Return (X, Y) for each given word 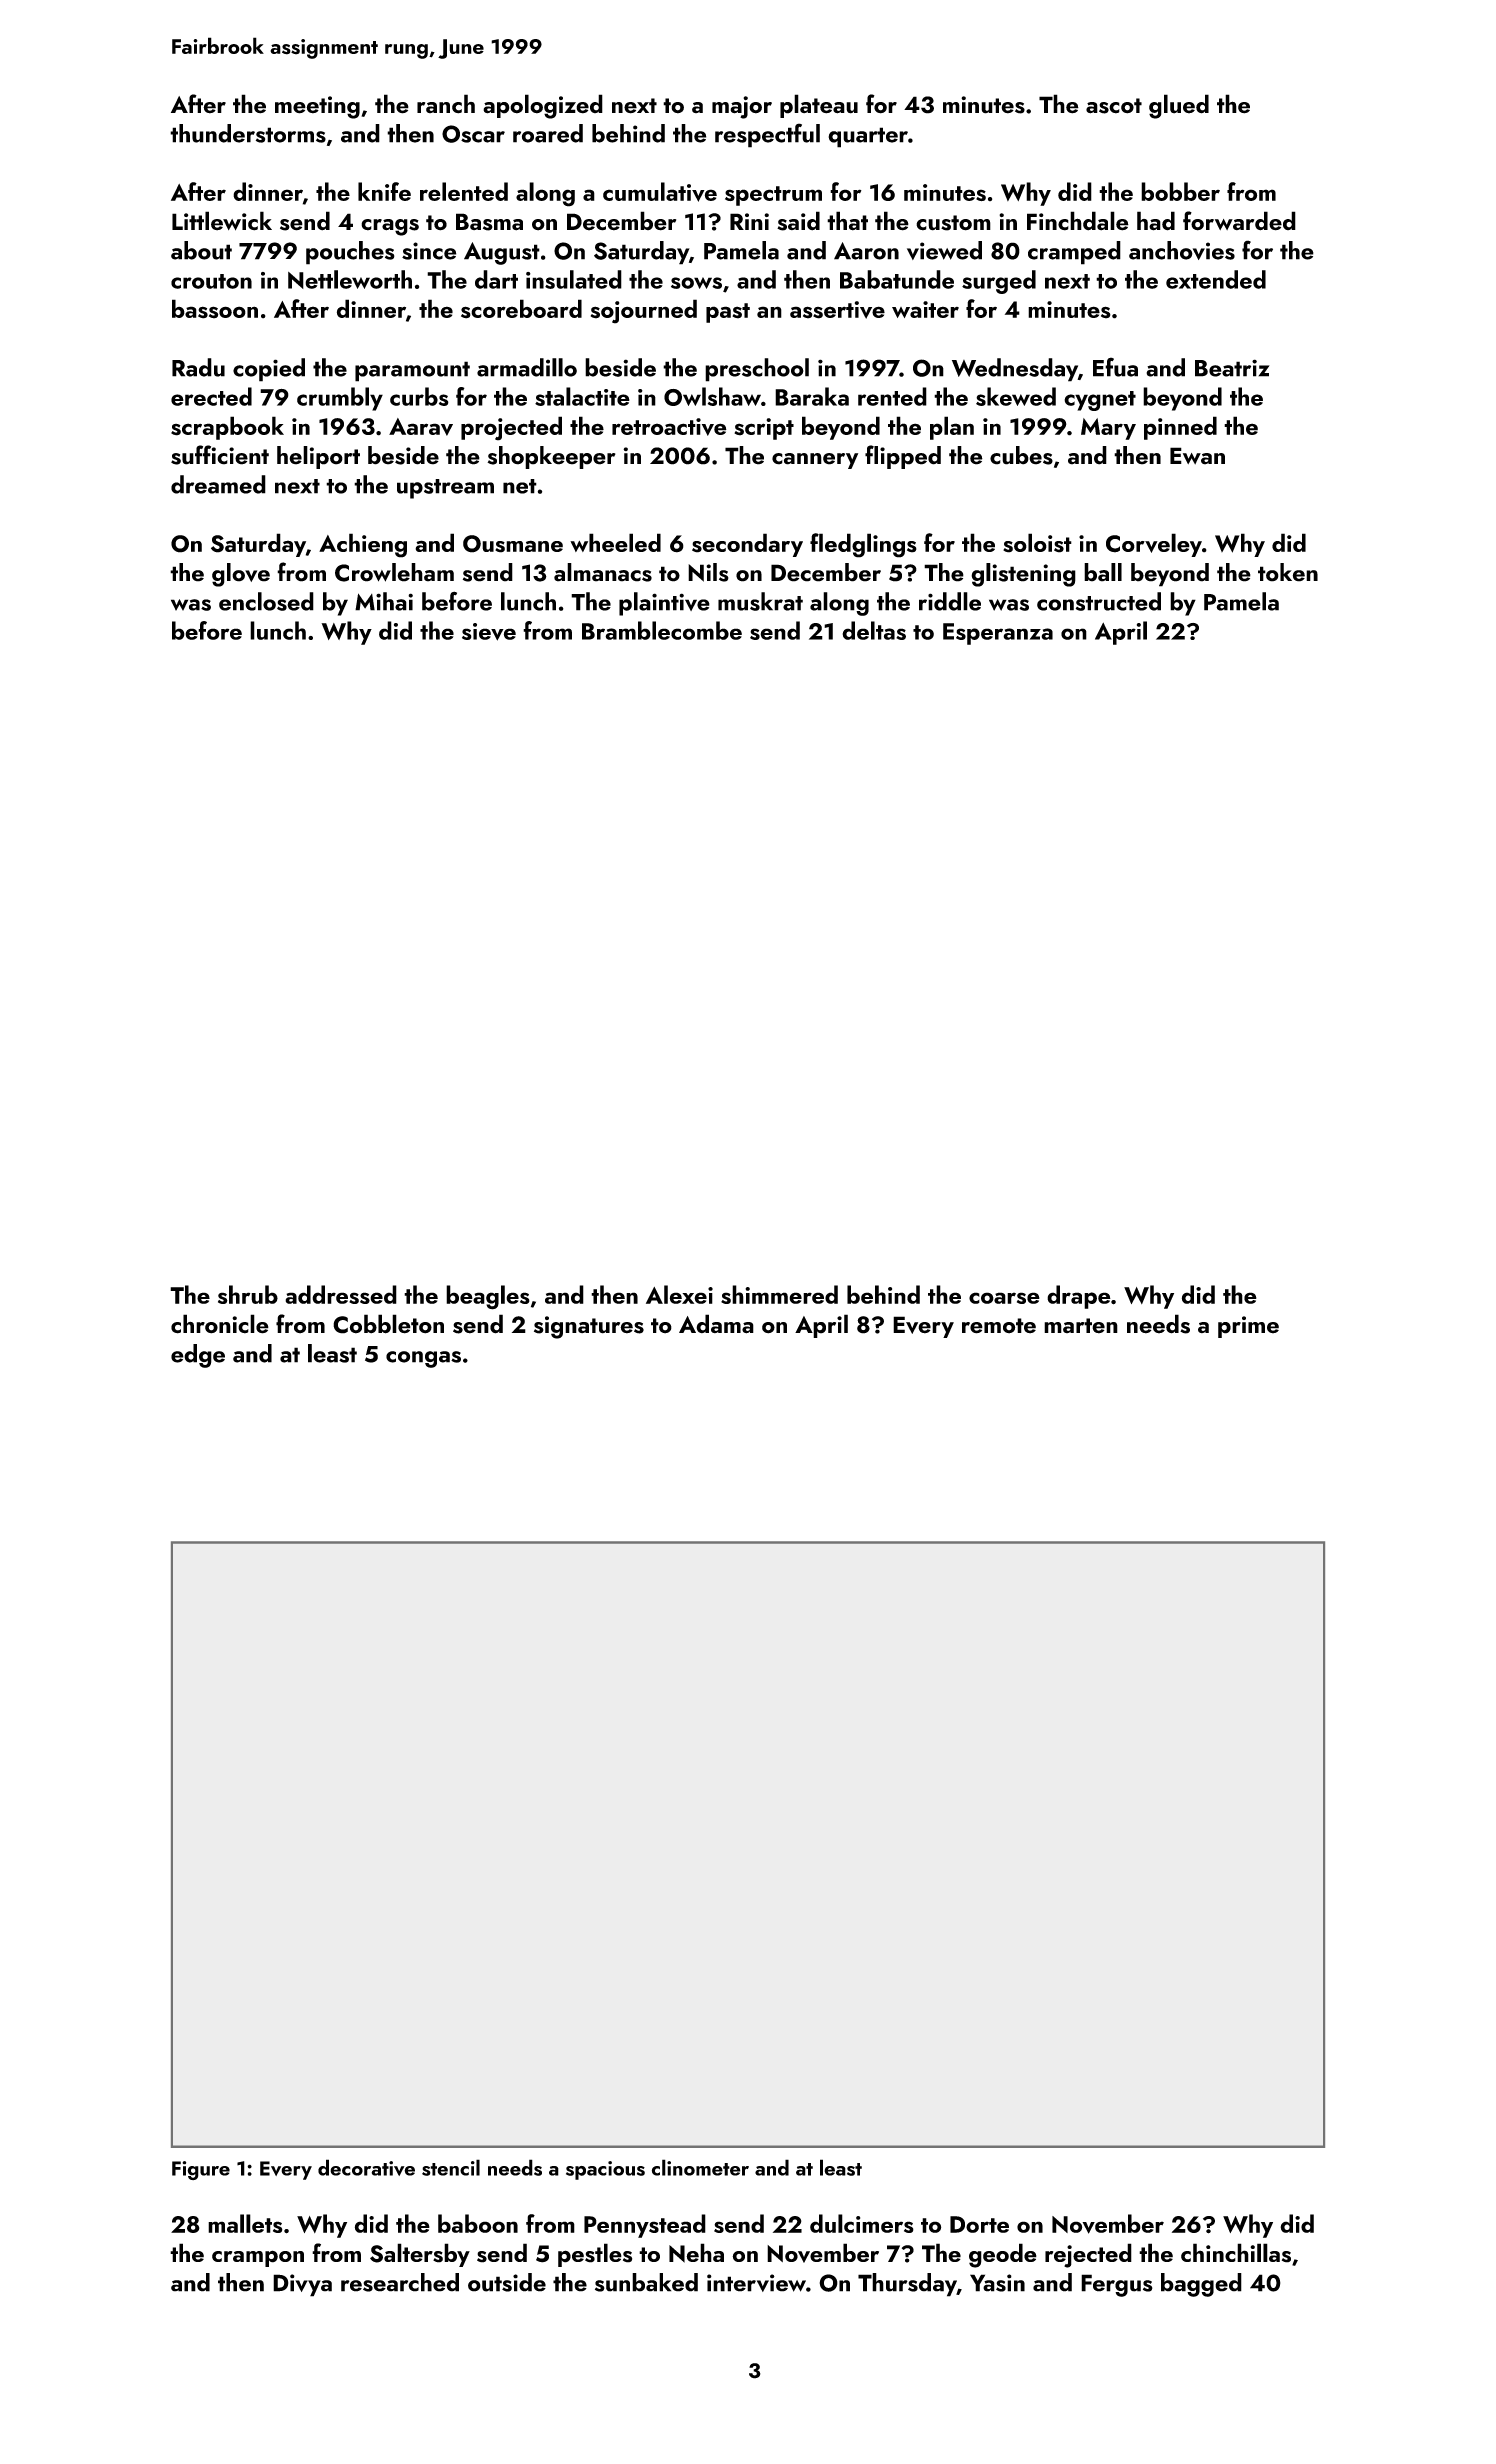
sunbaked (646, 2282)
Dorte (979, 2224)
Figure (201, 2170)
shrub (248, 1294)
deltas (874, 630)
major (742, 107)
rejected (1088, 2255)
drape (1079, 1297)
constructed (1099, 601)
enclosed (266, 601)
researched (400, 2282)
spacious (605, 2170)
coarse (1004, 1298)
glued (1179, 106)
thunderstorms (248, 133)
